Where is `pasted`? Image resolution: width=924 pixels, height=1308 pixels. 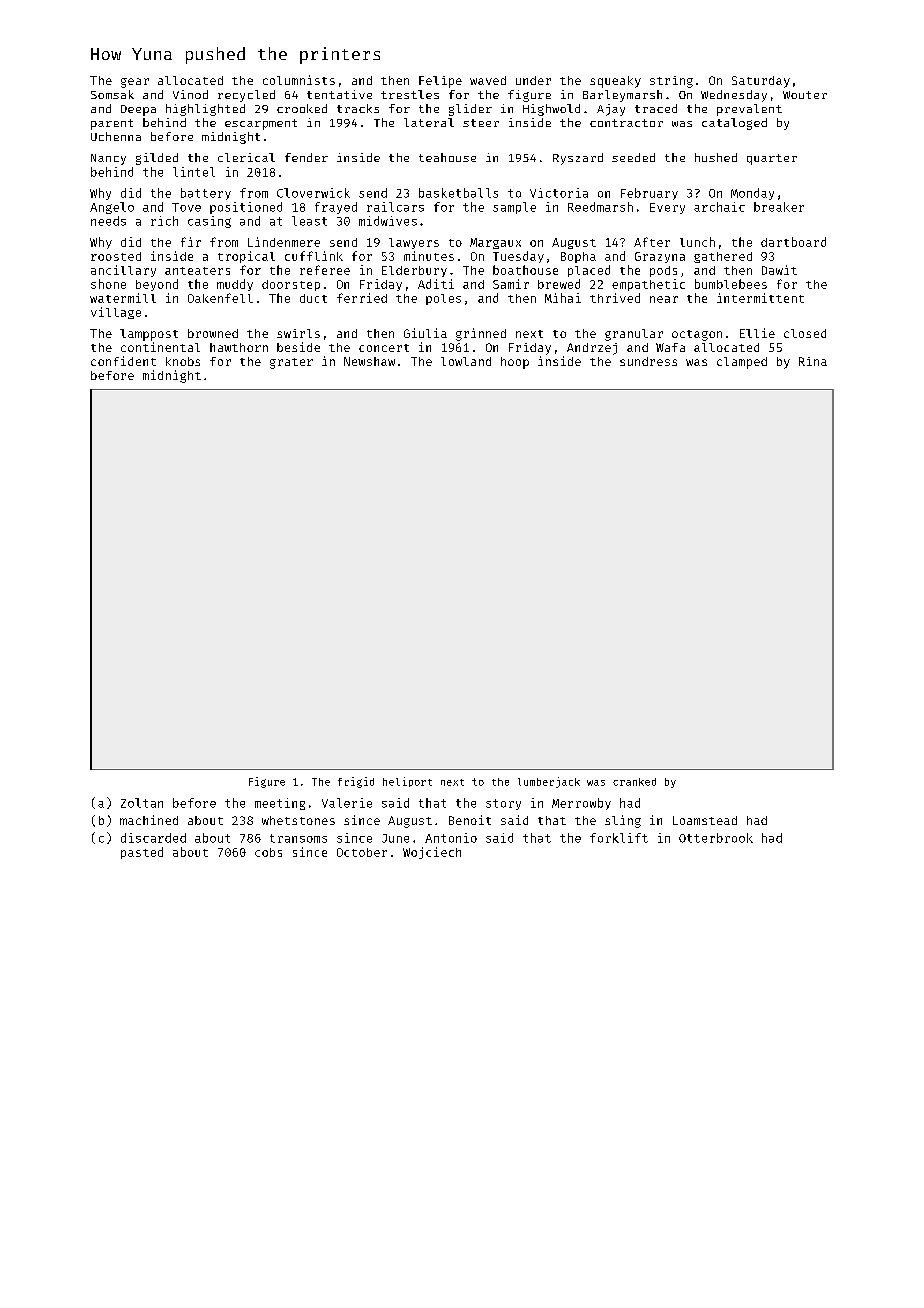
pasted is located at coordinates (142, 853).
